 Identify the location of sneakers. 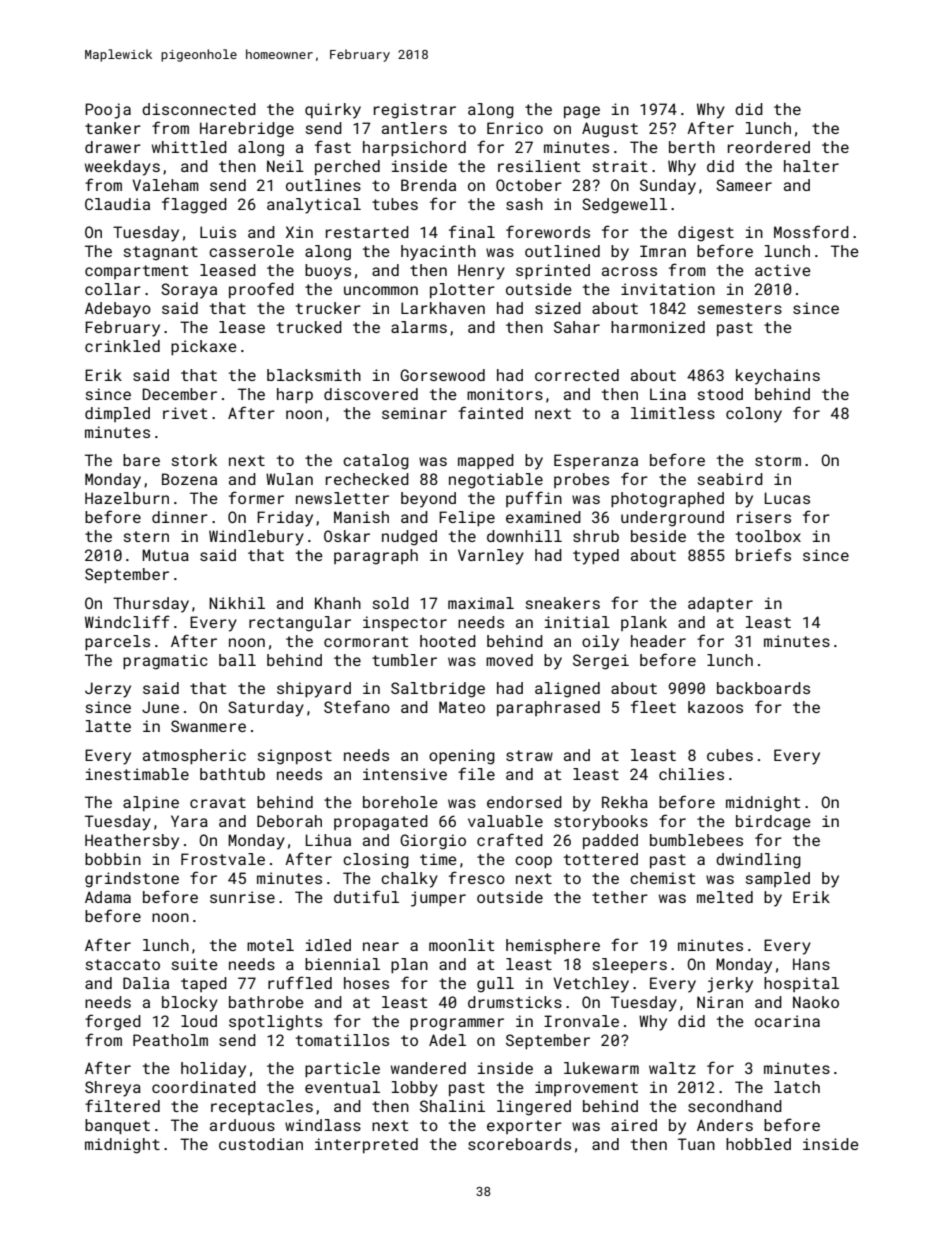
(563, 603).
